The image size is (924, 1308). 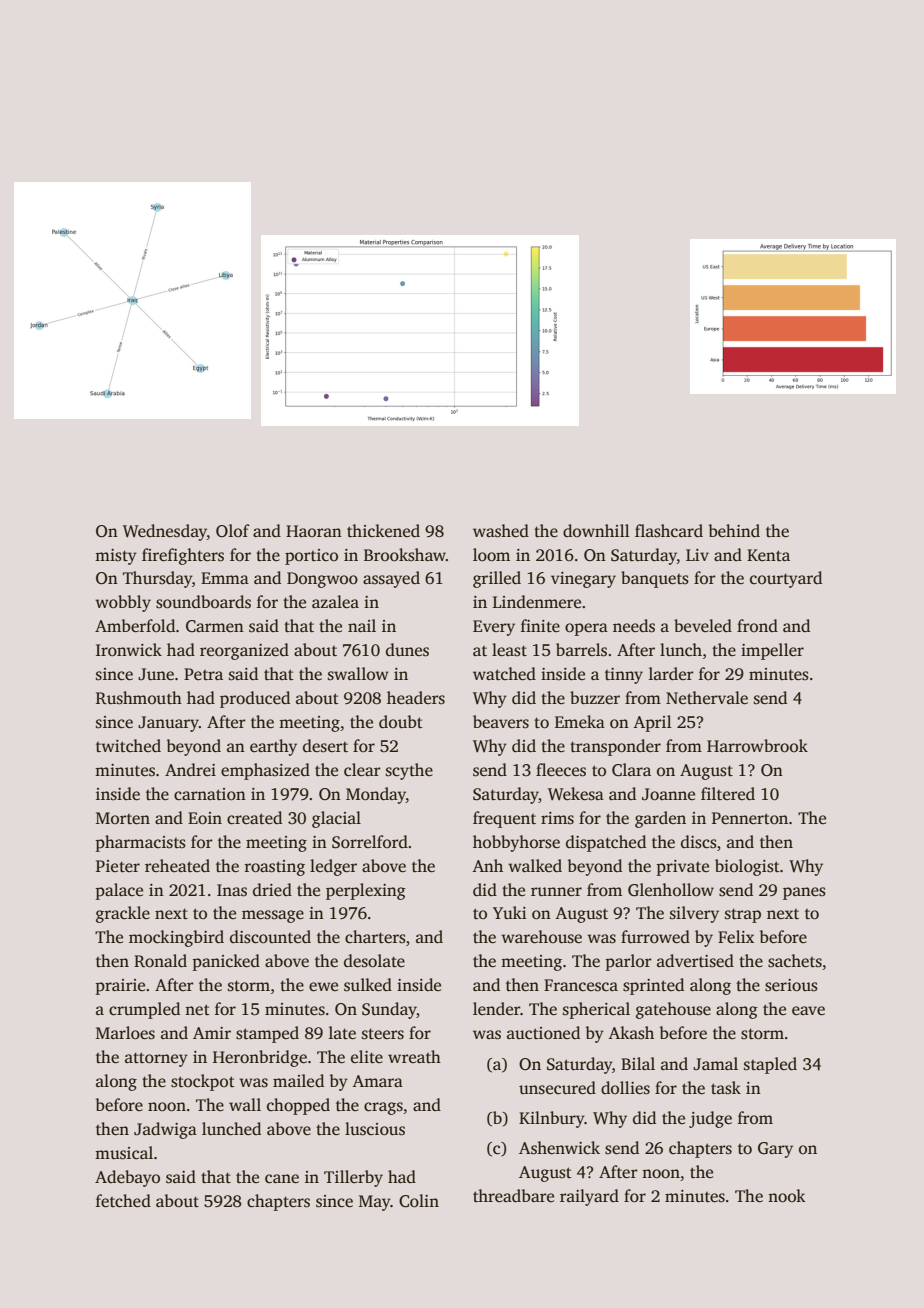 I want to click on private, so click(x=682, y=868).
